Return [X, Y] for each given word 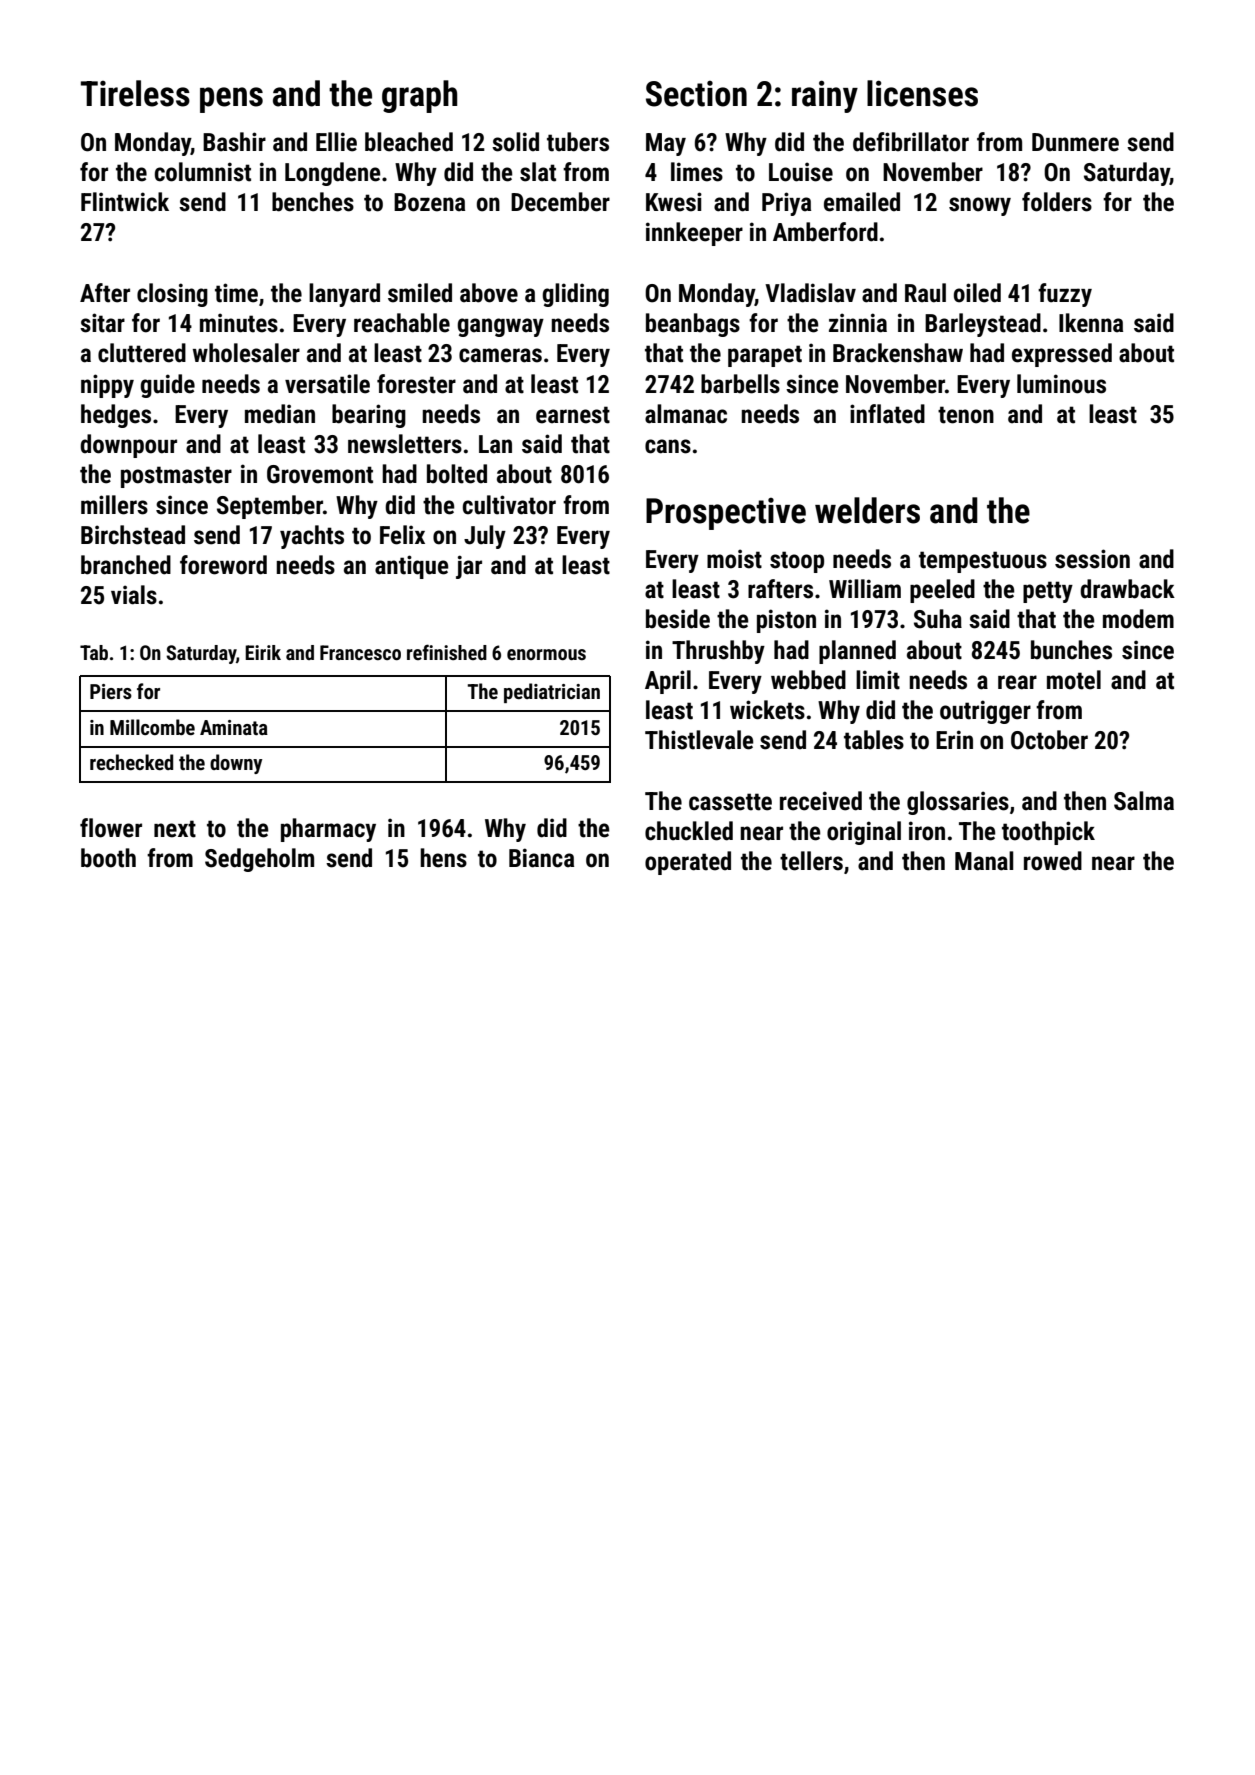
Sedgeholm [259, 860]
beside [678, 619]
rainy [825, 96]
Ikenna [1091, 323]
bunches [1071, 650]
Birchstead [133, 535]
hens [443, 858]
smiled [420, 293]
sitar [102, 323]
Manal [984, 861]
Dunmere [1075, 142]
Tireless [135, 93]
